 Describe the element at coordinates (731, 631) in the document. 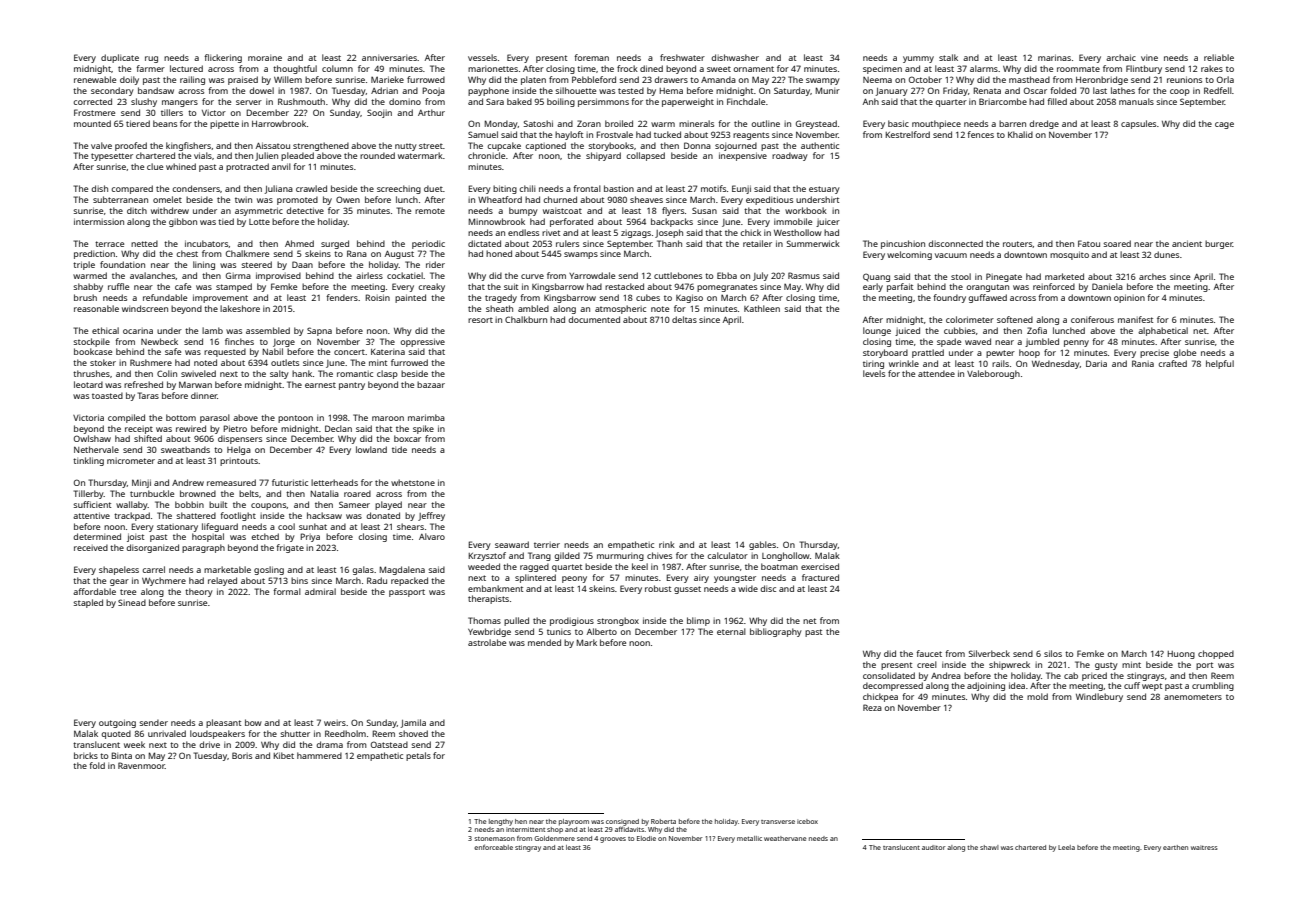

I see `eternal` at that location.
